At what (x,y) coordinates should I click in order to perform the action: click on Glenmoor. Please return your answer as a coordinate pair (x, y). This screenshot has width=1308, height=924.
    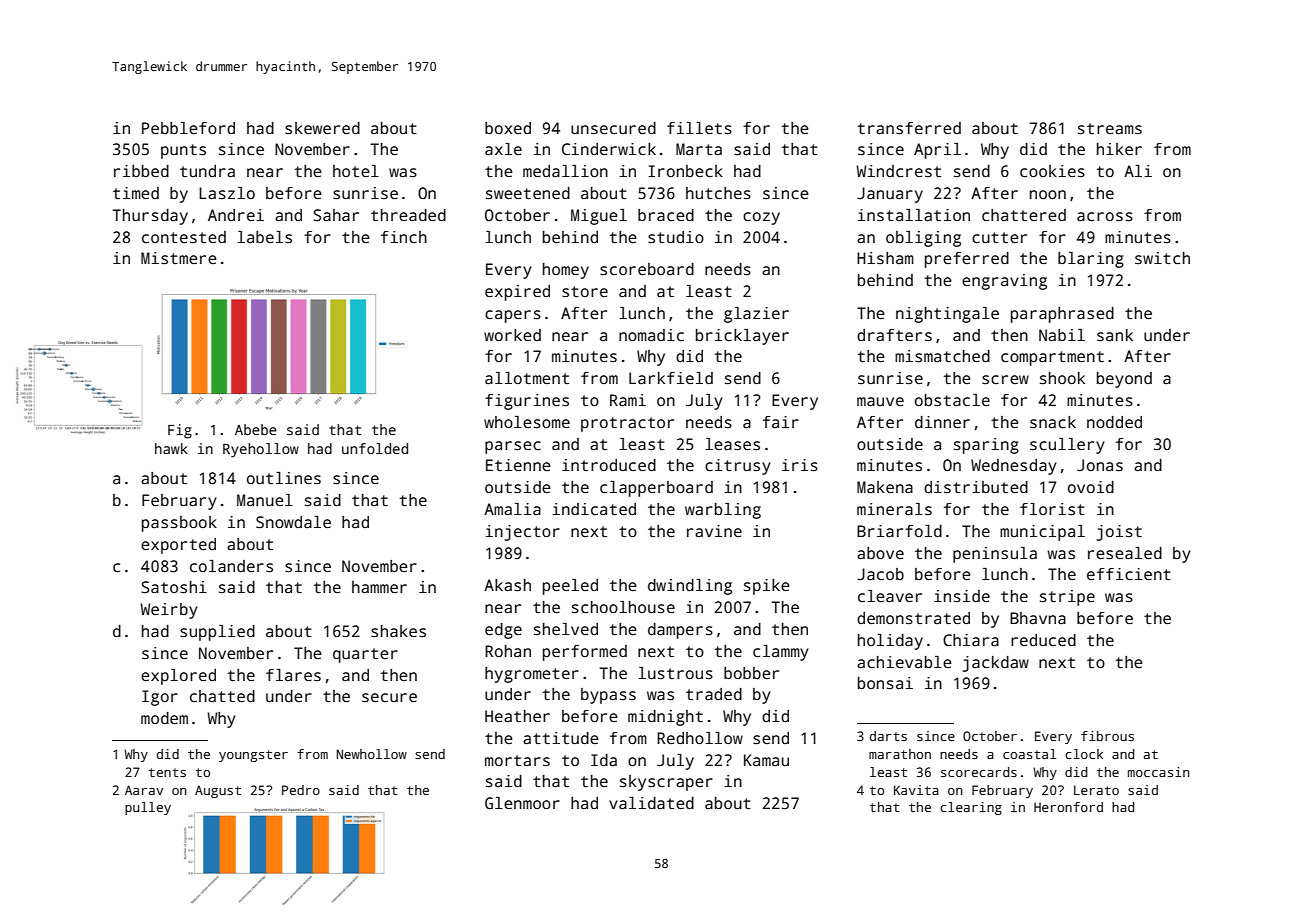
    Looking at the image, I should click on (522, 803).
